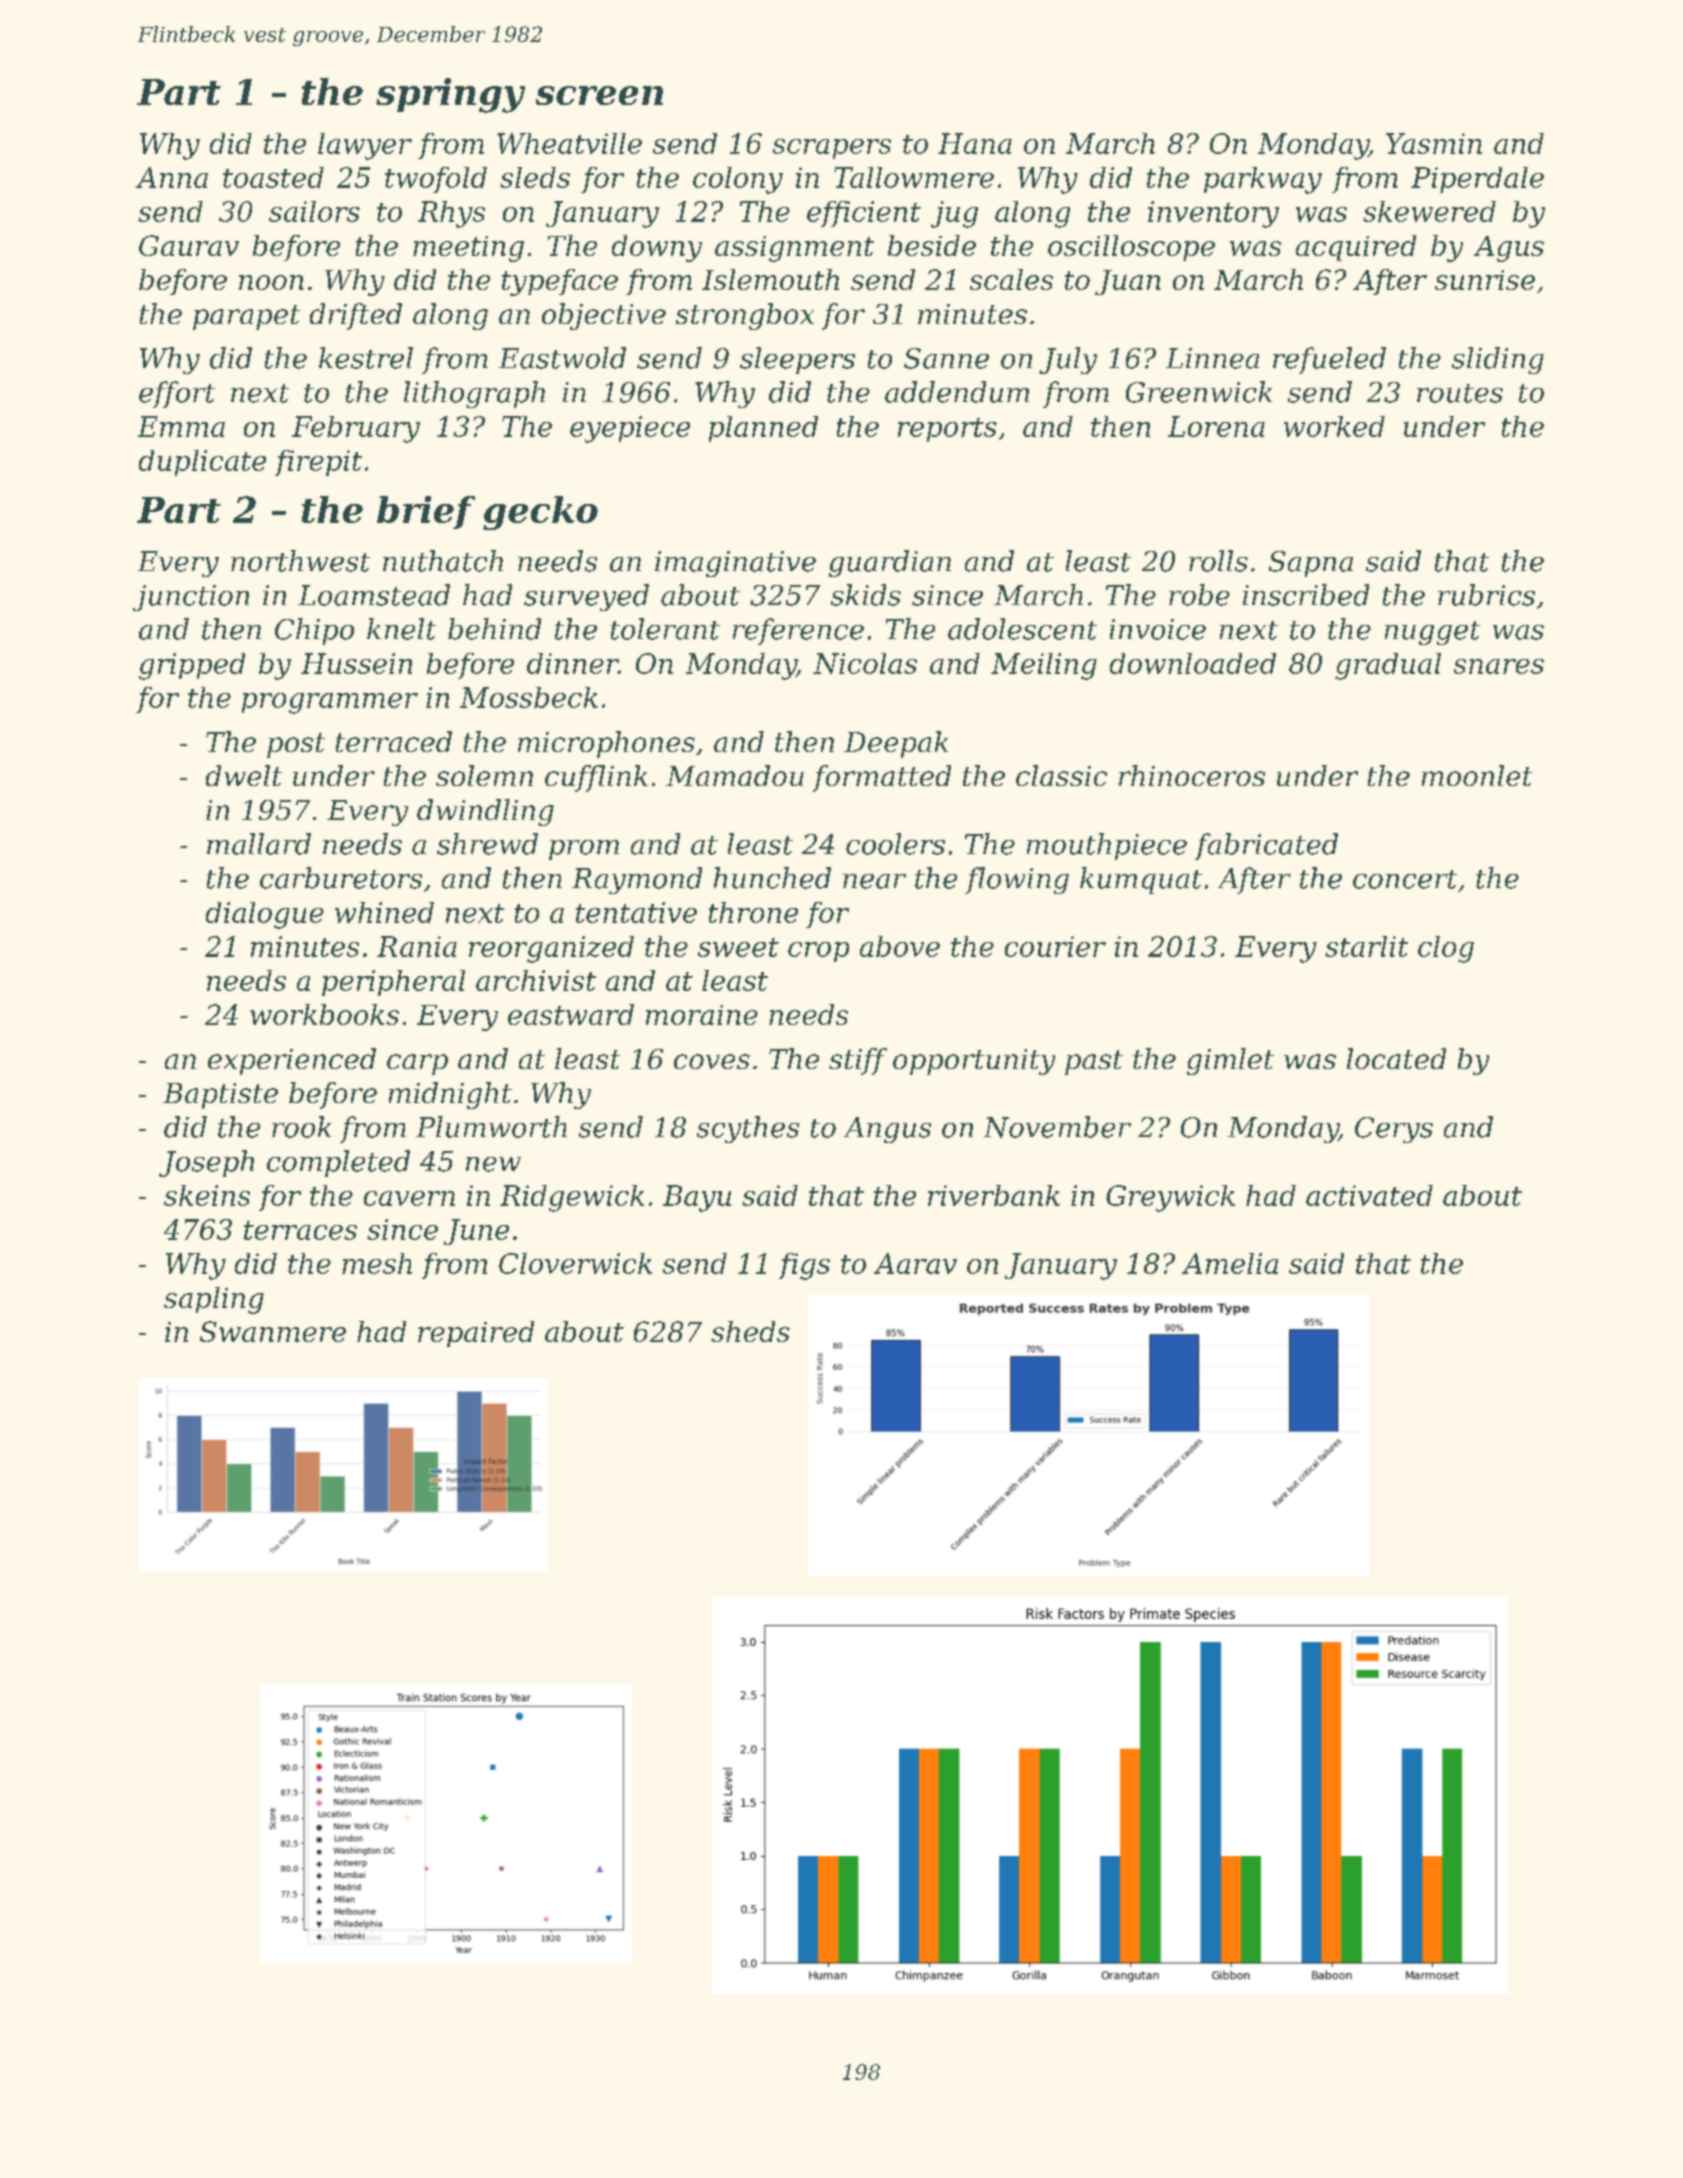 The image size is (1683, 2178). I want to click on Plumworth, so click(491, 1127).
